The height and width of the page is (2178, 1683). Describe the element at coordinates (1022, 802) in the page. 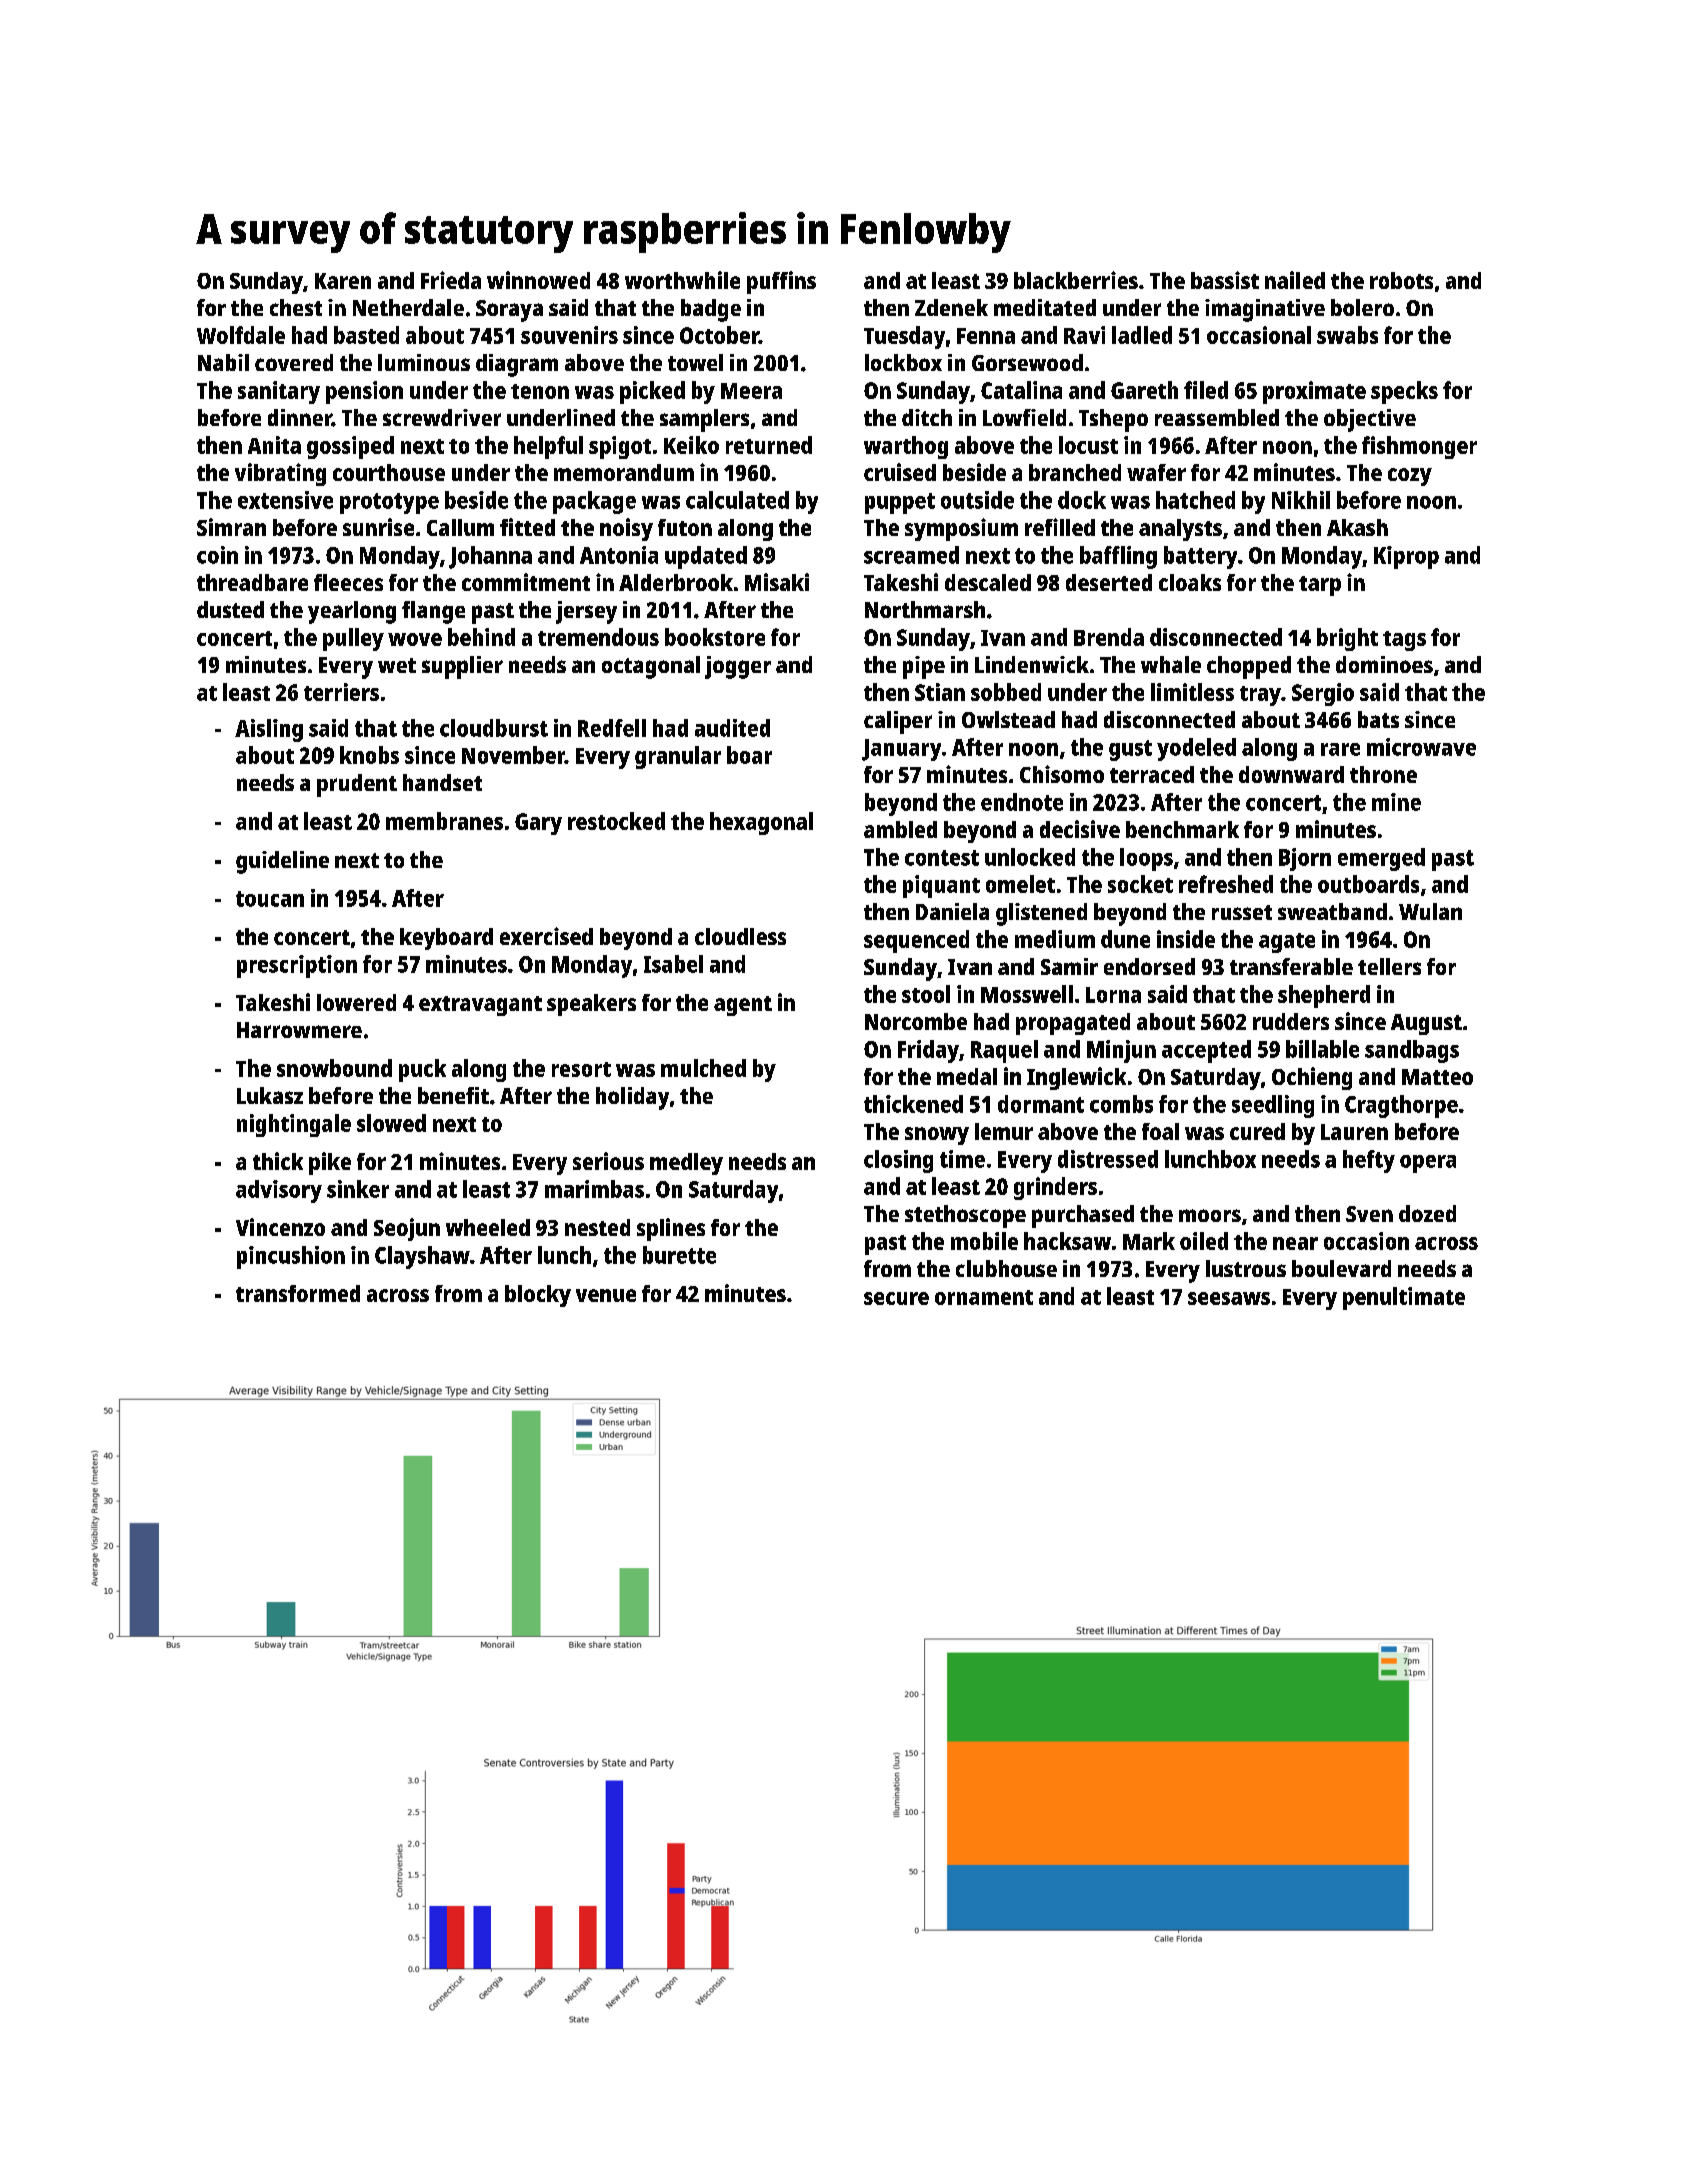

I see `endnote` at that location.
